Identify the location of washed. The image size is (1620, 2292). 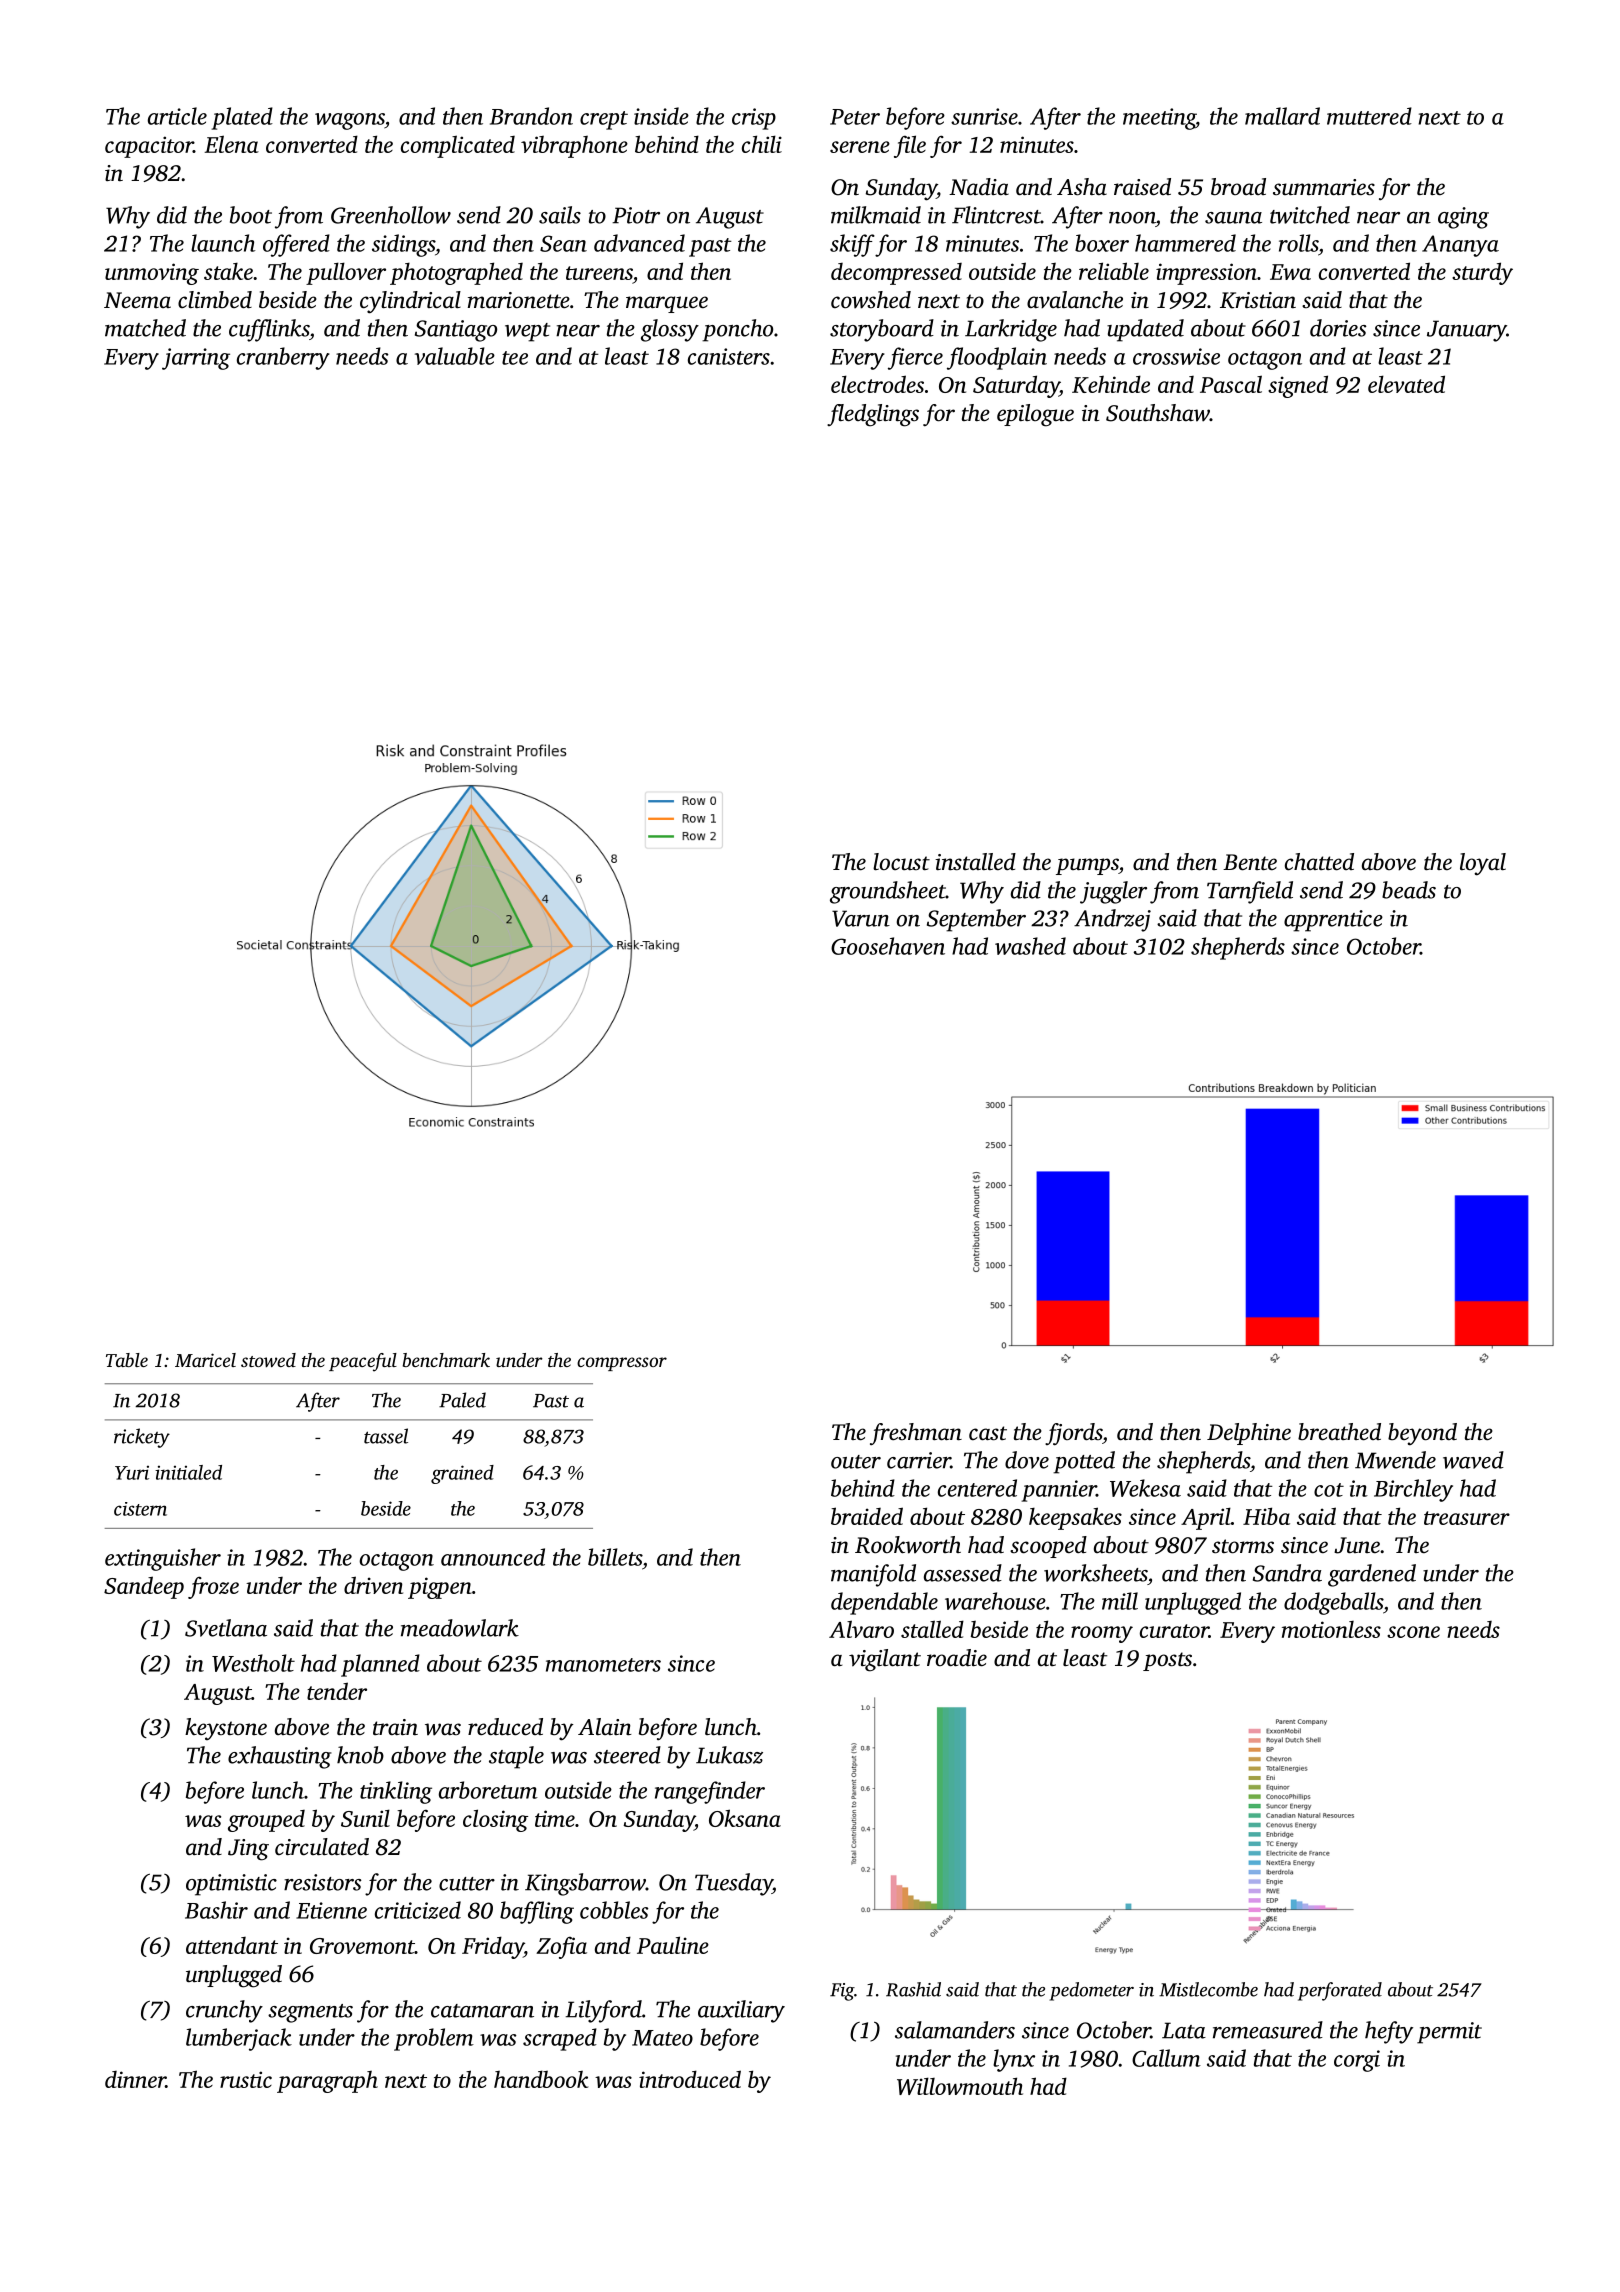
(1030, 946).
